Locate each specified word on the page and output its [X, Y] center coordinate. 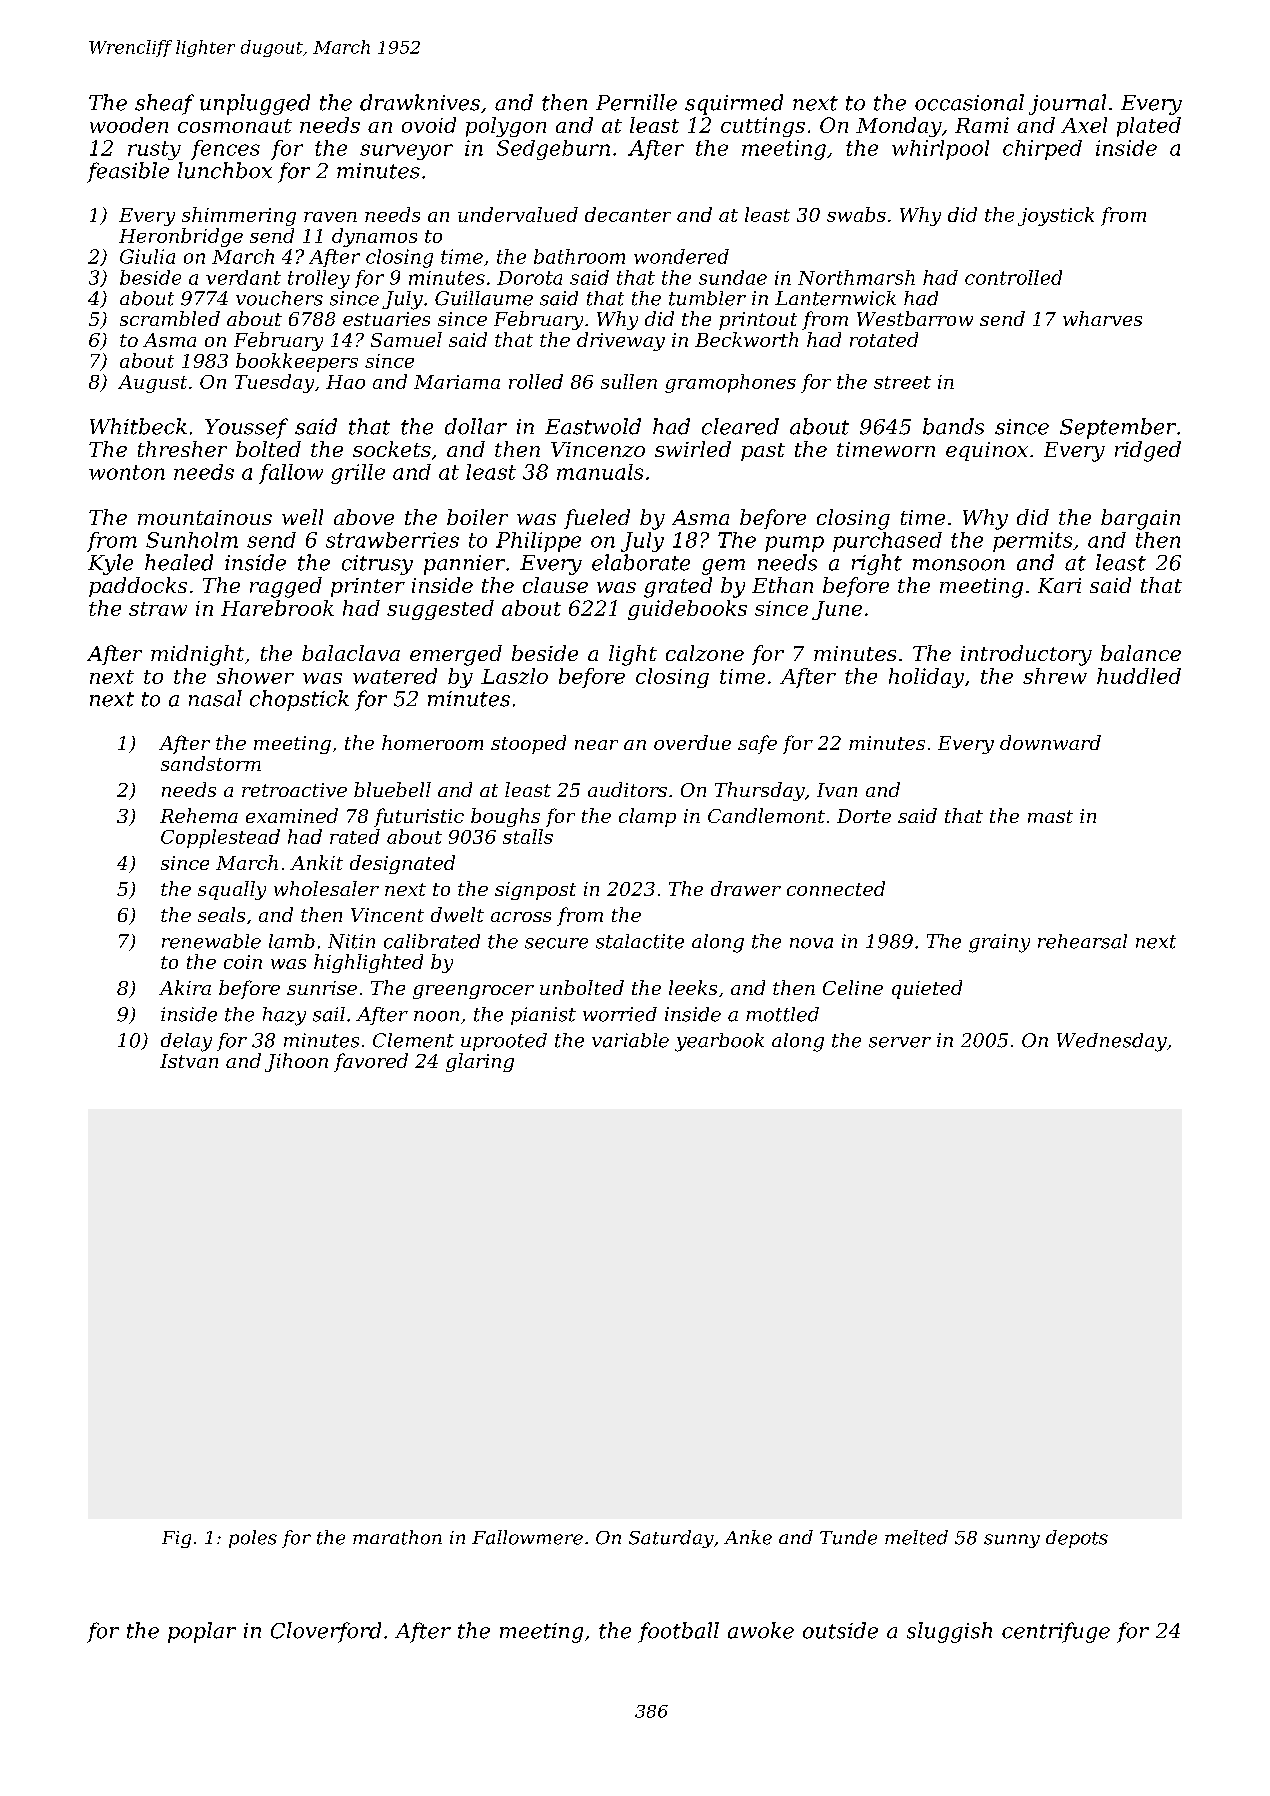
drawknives [420, 102]
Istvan [189, 1061]
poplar [202, 1632]
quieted [927, 989]
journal [1067, 104]
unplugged [255, 104]
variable [630, 1040]
